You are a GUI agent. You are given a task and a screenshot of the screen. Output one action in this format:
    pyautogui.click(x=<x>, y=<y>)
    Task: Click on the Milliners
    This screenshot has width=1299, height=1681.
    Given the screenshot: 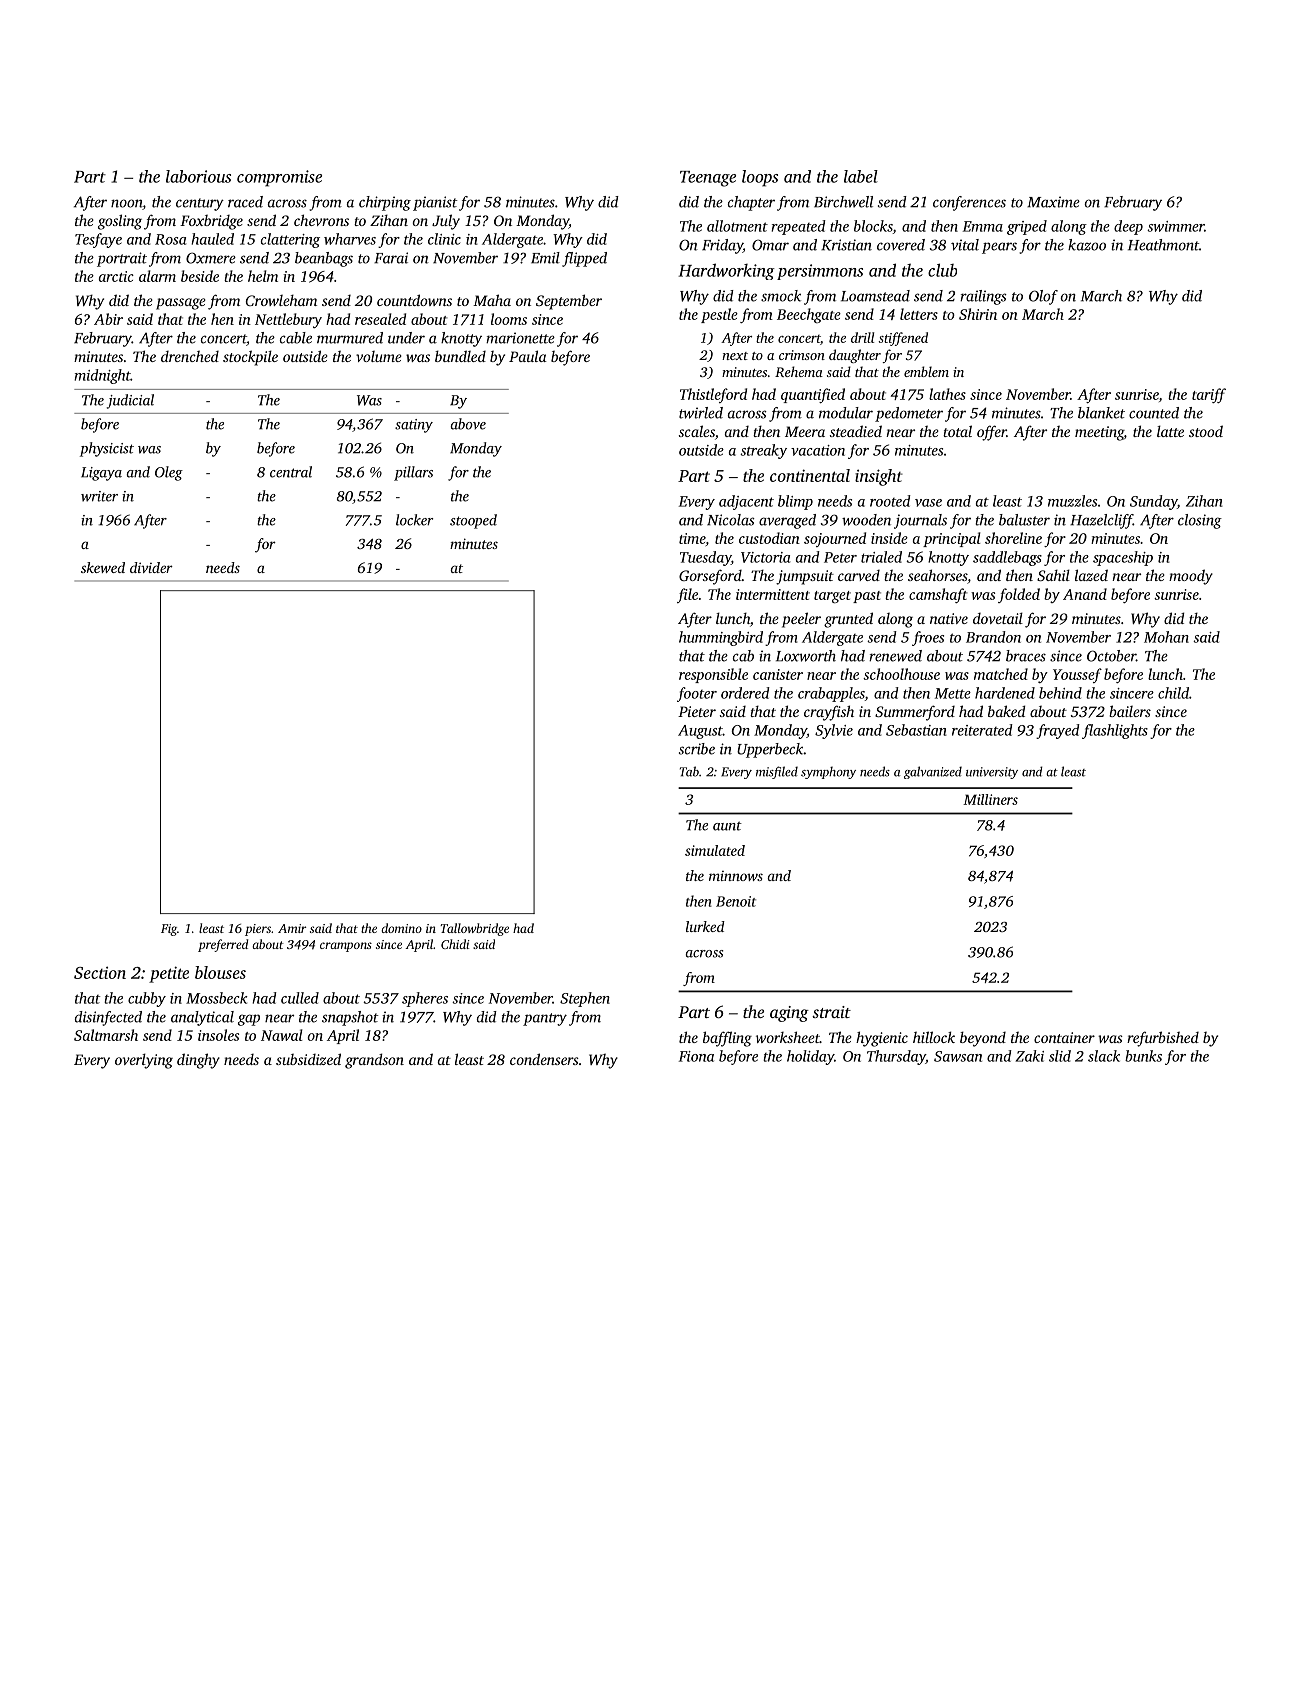 What is the action you would take?
    pyautogui.click(x=990, y=799)
